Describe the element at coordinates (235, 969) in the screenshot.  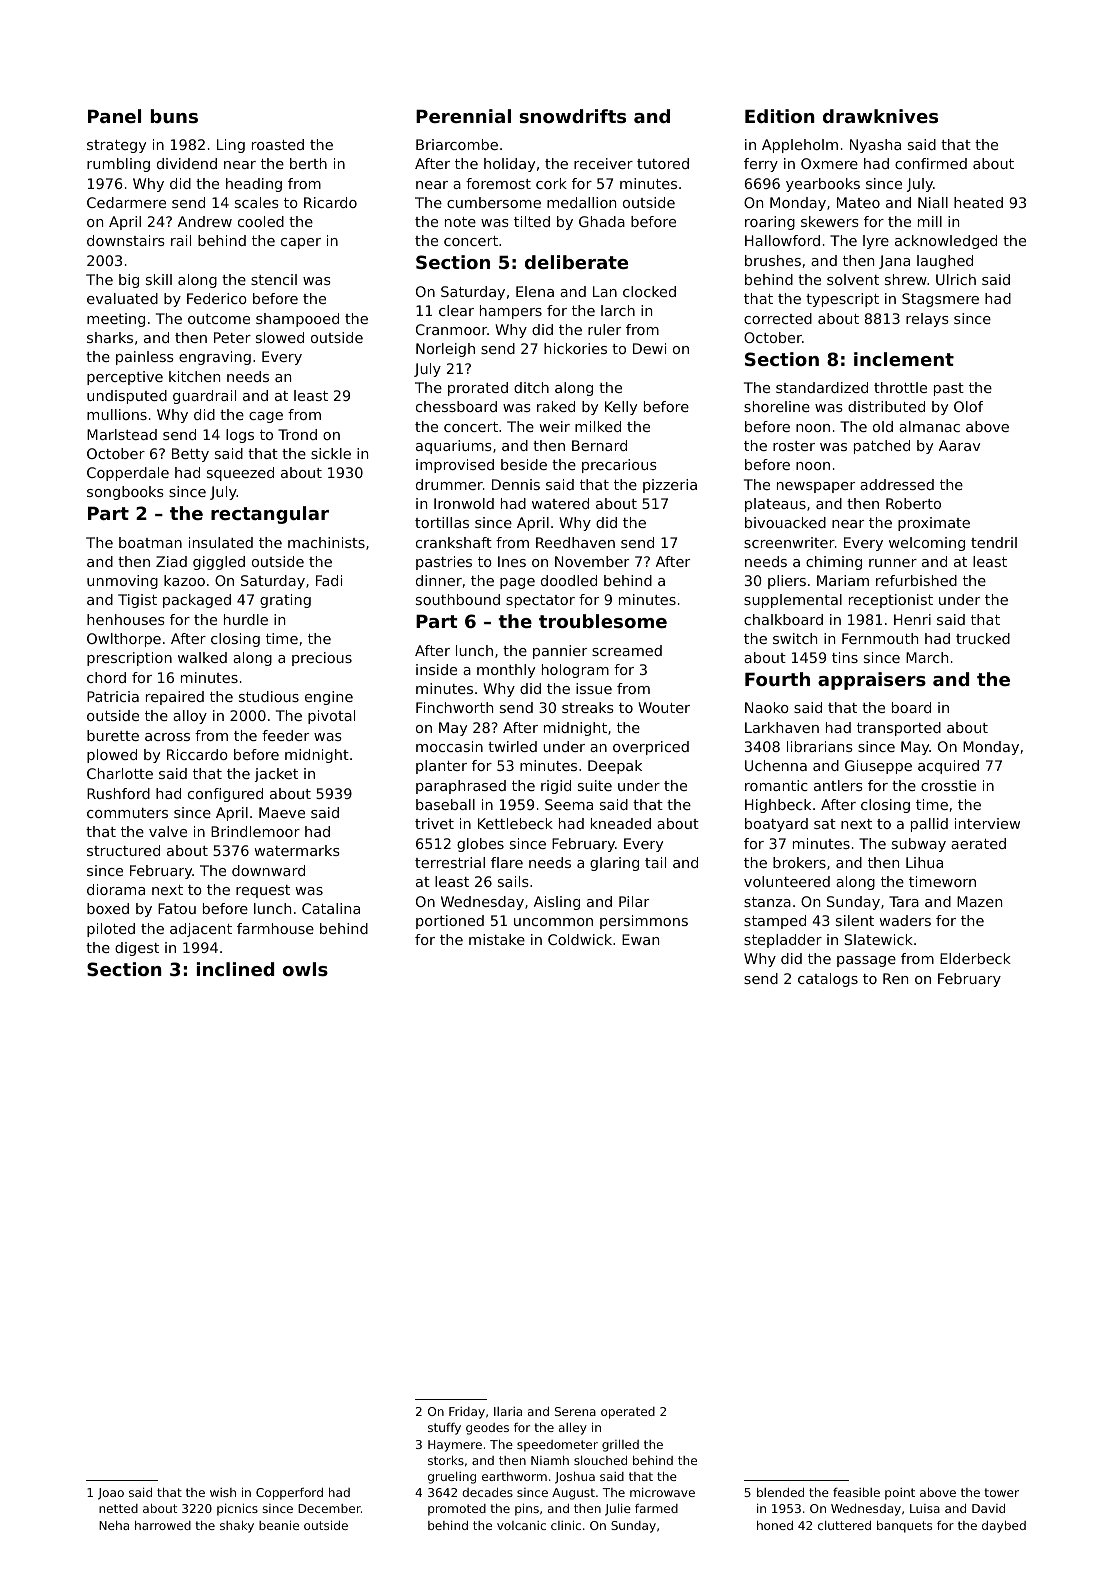
I see `inclined` at that location.
